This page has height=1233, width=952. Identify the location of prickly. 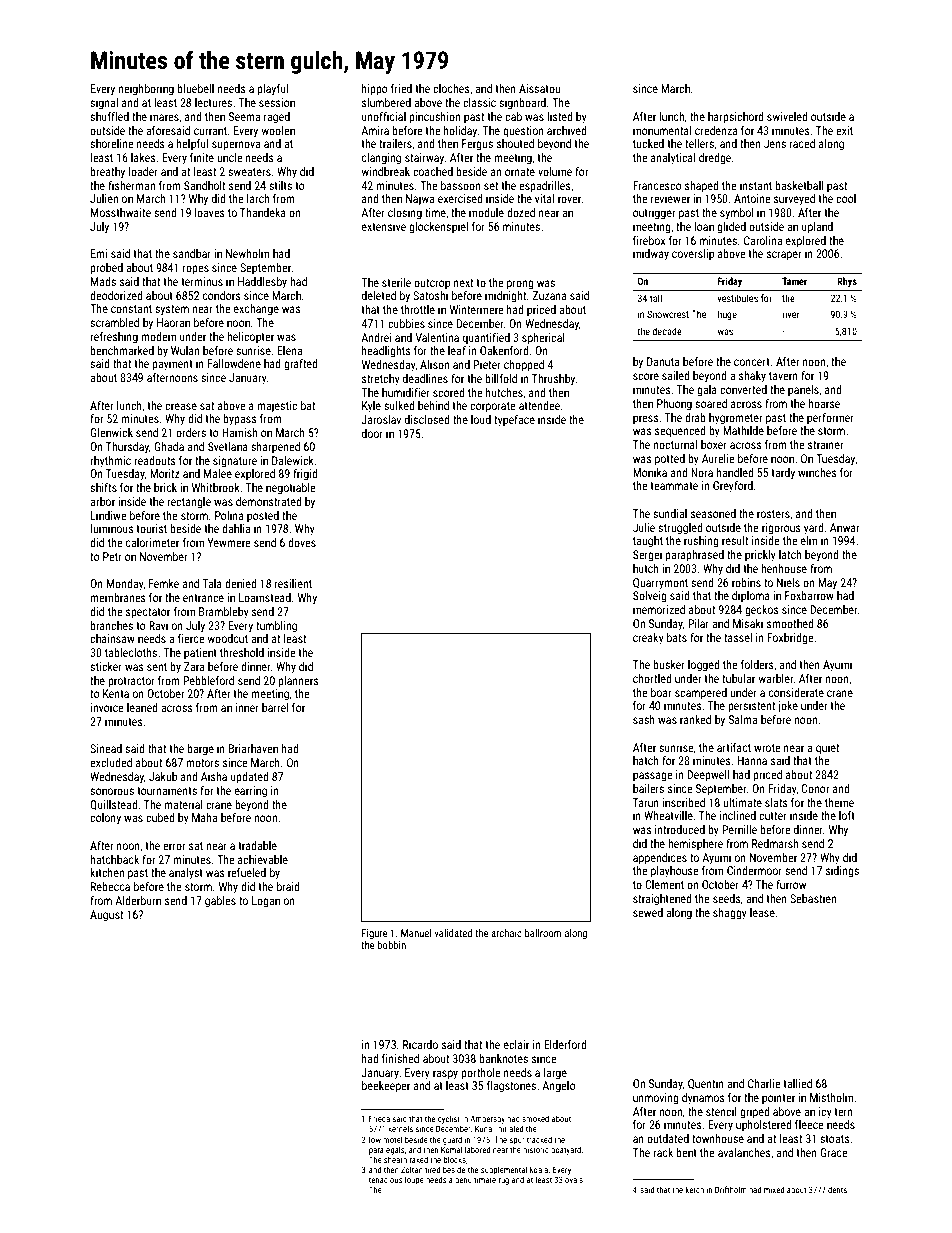
(760, 556).
